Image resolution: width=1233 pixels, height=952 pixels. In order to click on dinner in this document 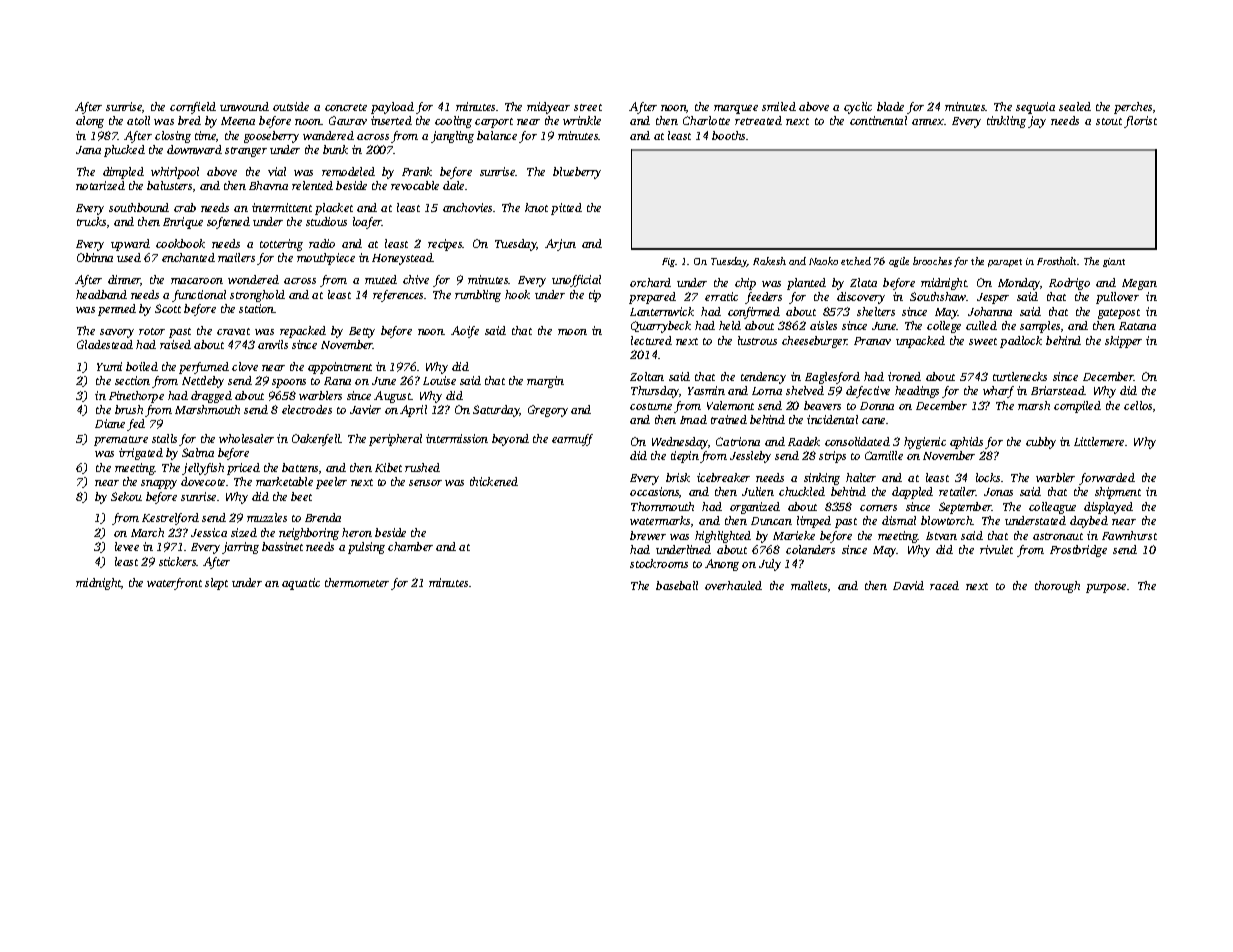, I will do `click(124, 280)`.
